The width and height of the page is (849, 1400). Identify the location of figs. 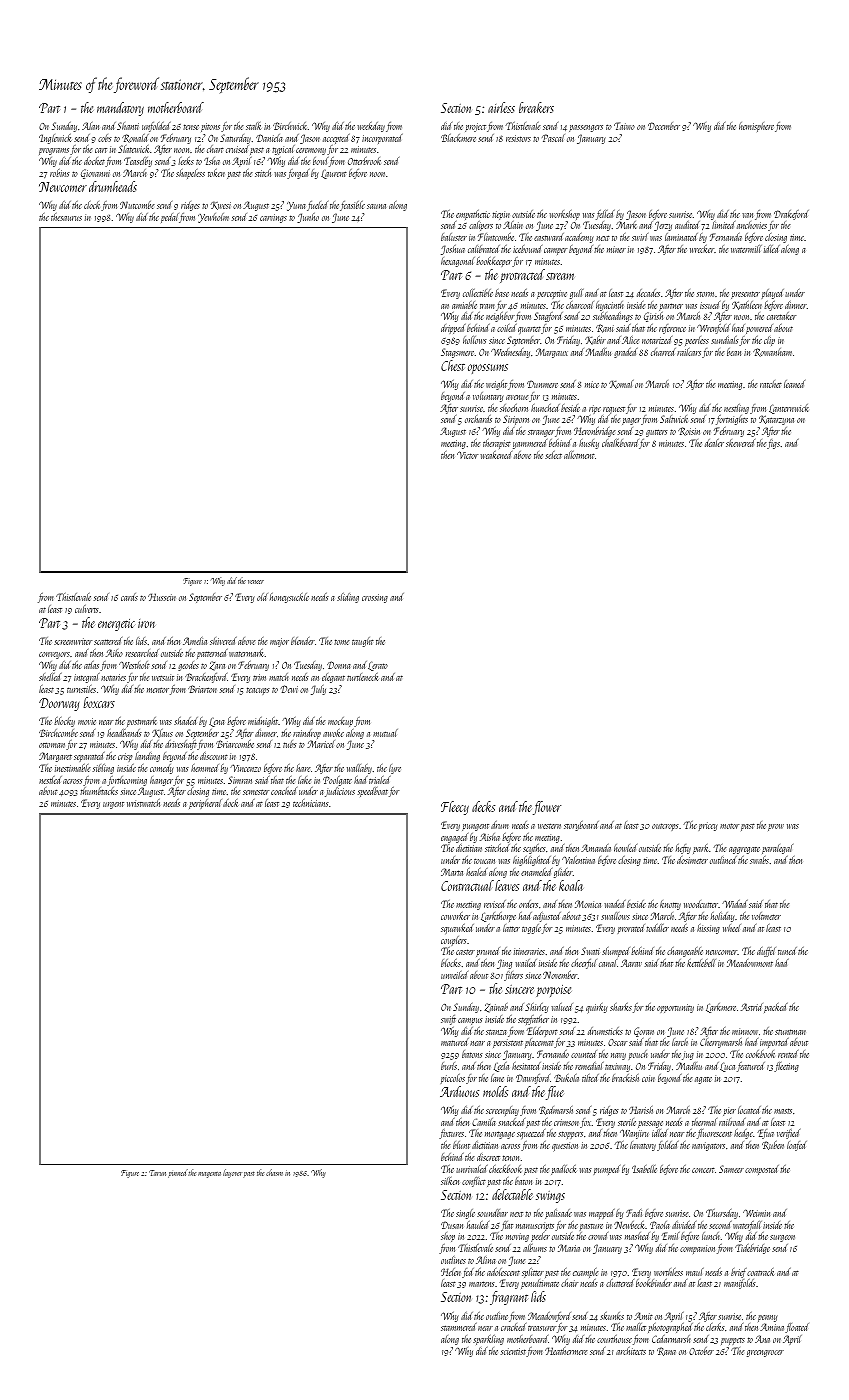
(773, 444).
